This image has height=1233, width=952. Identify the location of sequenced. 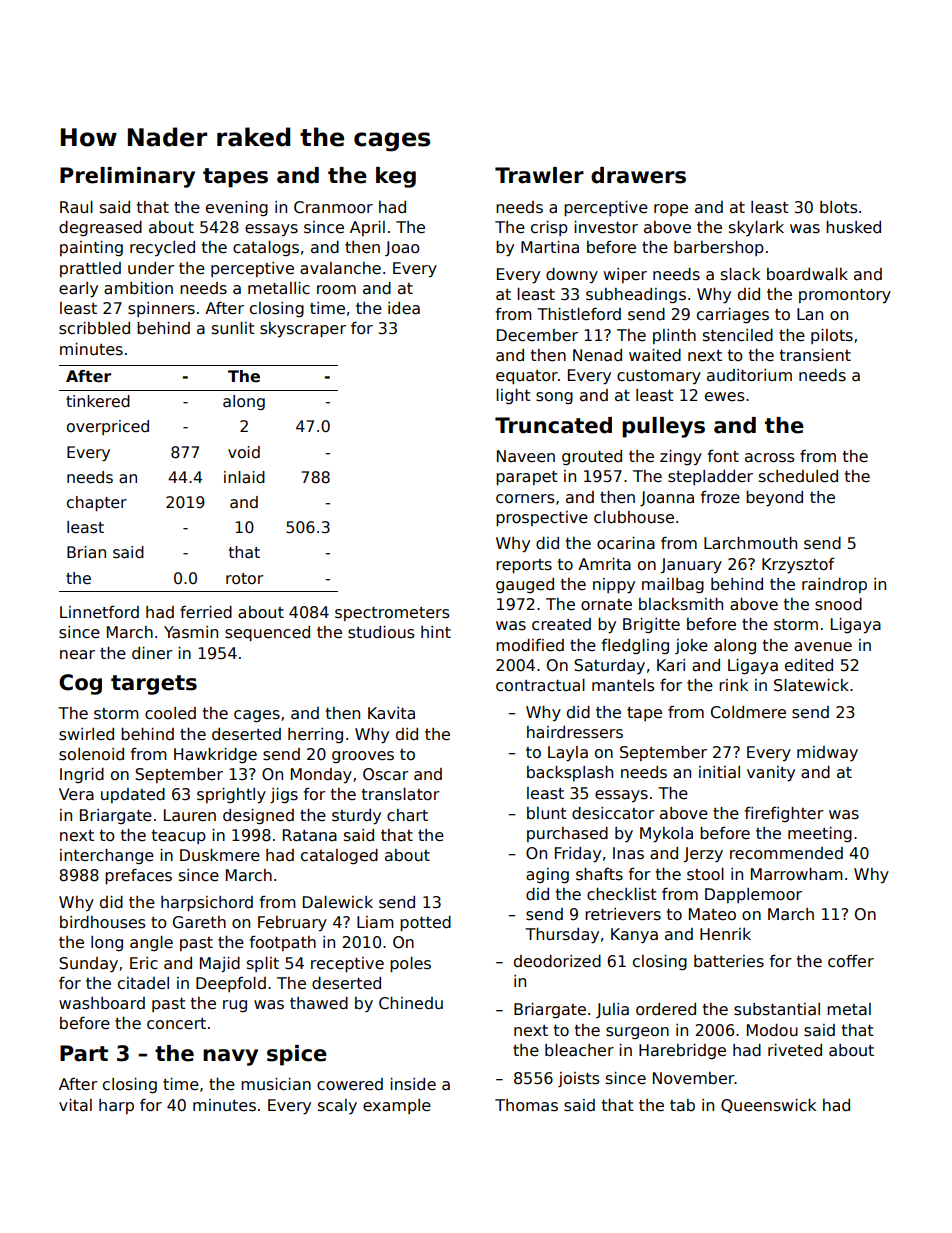
(267, 633).
